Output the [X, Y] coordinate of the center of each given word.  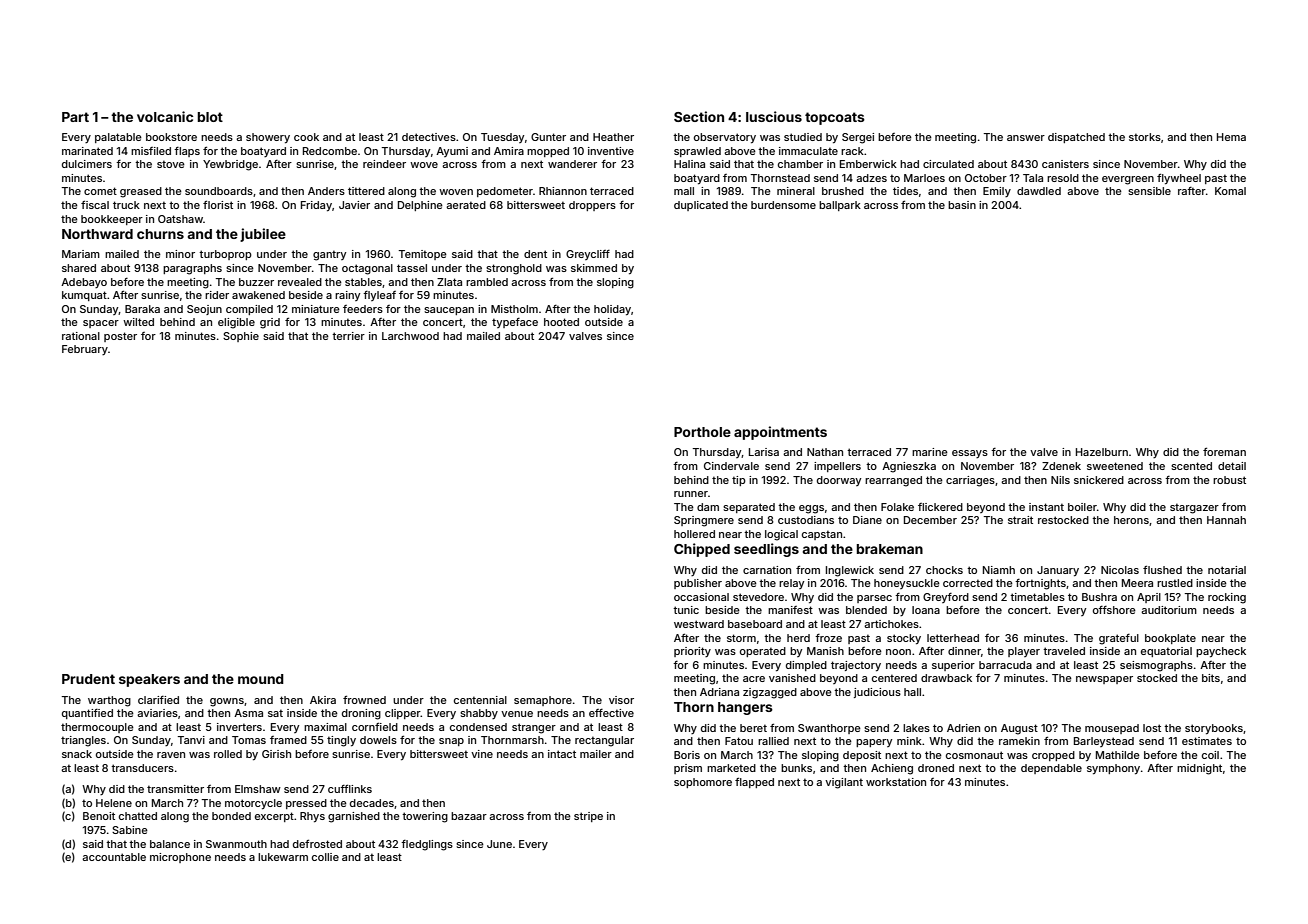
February [85, 350]
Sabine [130, 830]
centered [894, 678]
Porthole [702, 432]
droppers [592, 206]
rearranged [893, 481]
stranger [534, 728]
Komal [1230, 191]
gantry [329, 255]
